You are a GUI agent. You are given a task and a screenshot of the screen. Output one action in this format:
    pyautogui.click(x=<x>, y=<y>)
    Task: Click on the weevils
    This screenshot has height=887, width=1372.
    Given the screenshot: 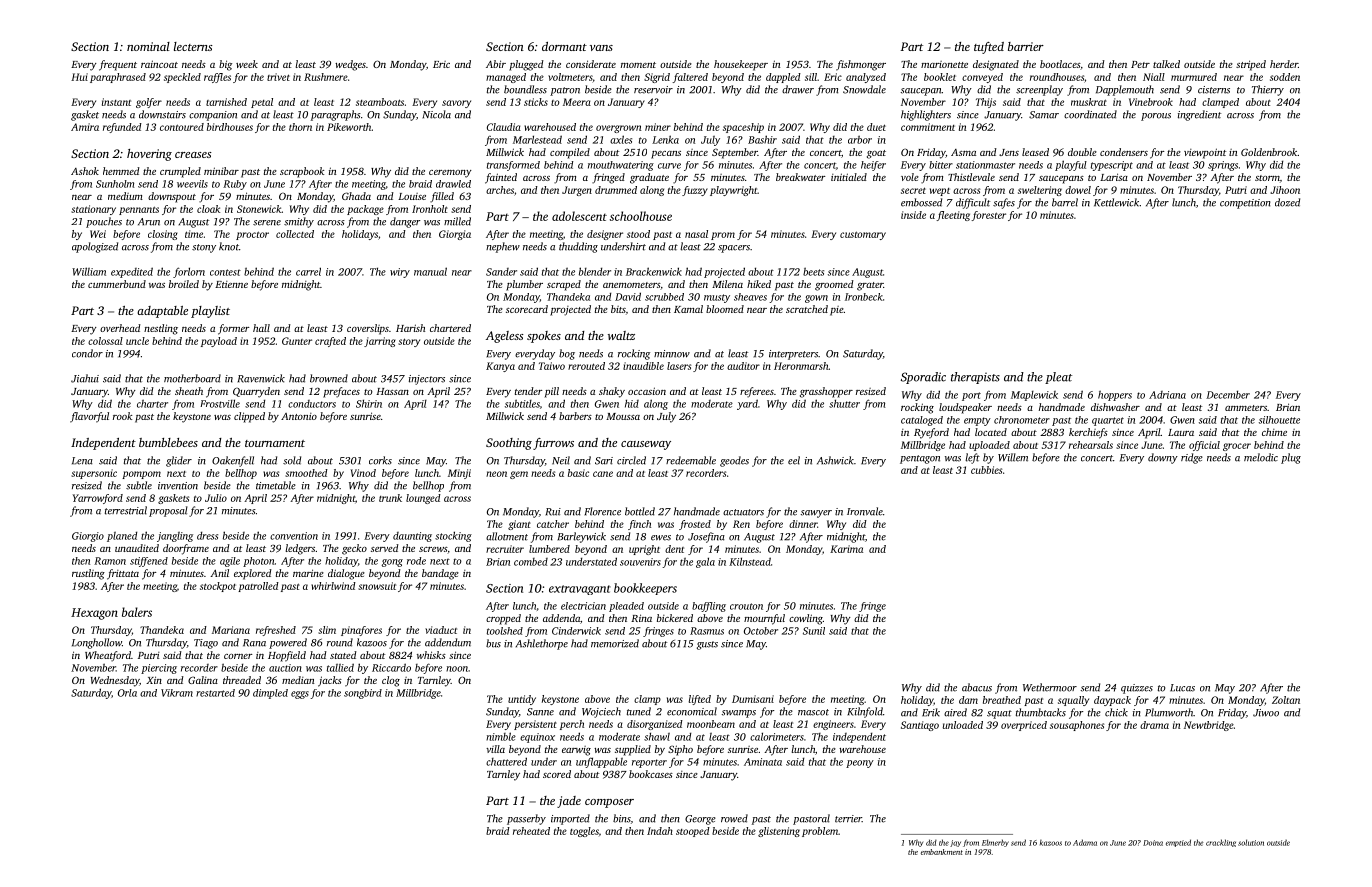 What is the action you would take?
    pyautogui.click(x=192, y=184)
